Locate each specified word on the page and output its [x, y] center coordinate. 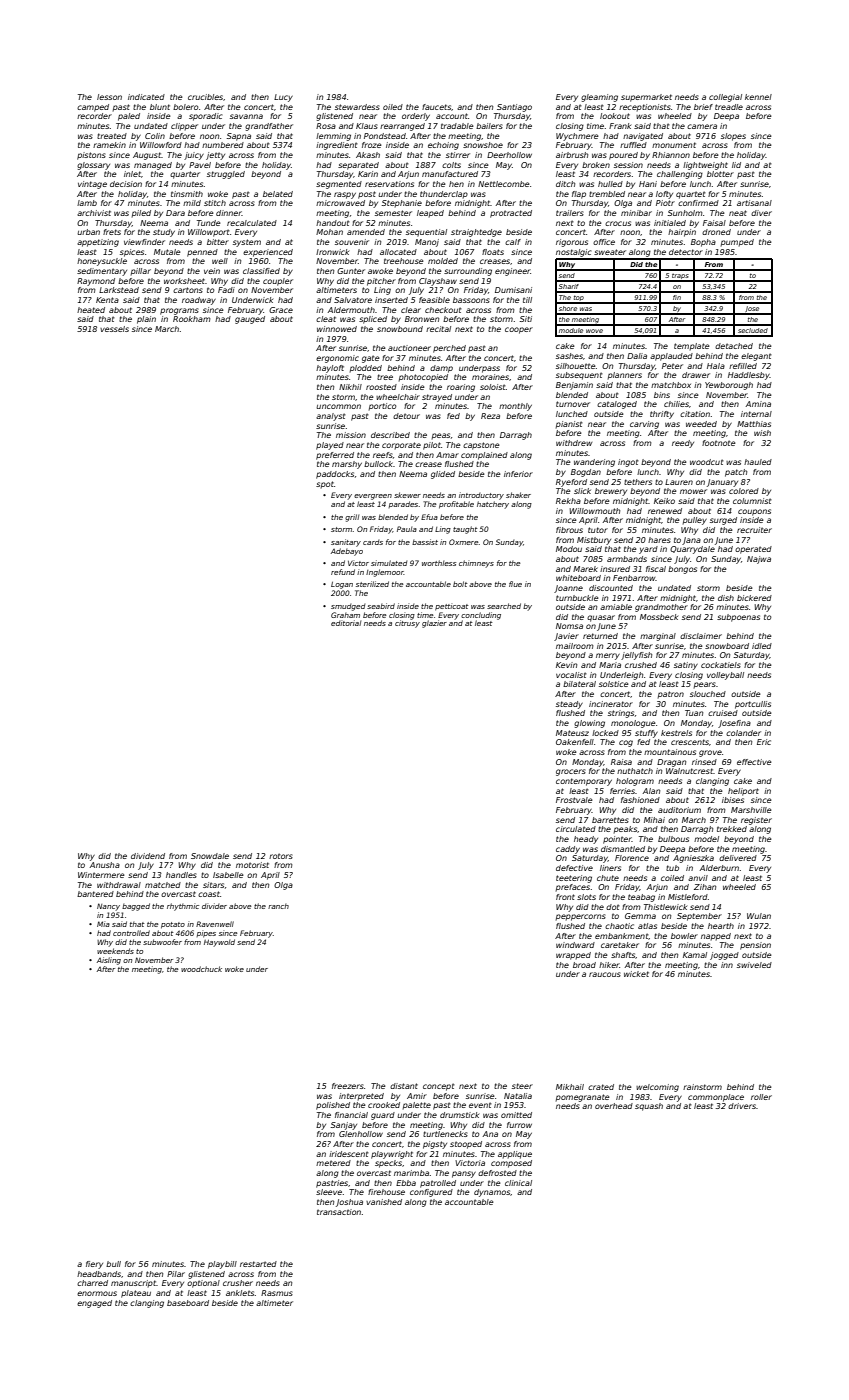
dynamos [492, 1193]
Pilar [176, 1274]
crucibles [205, 97]
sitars [213, 885]
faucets [436, 107]
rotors [281, 856]
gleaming [599, 98]
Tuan [694, 713]
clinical [518, 1183]
